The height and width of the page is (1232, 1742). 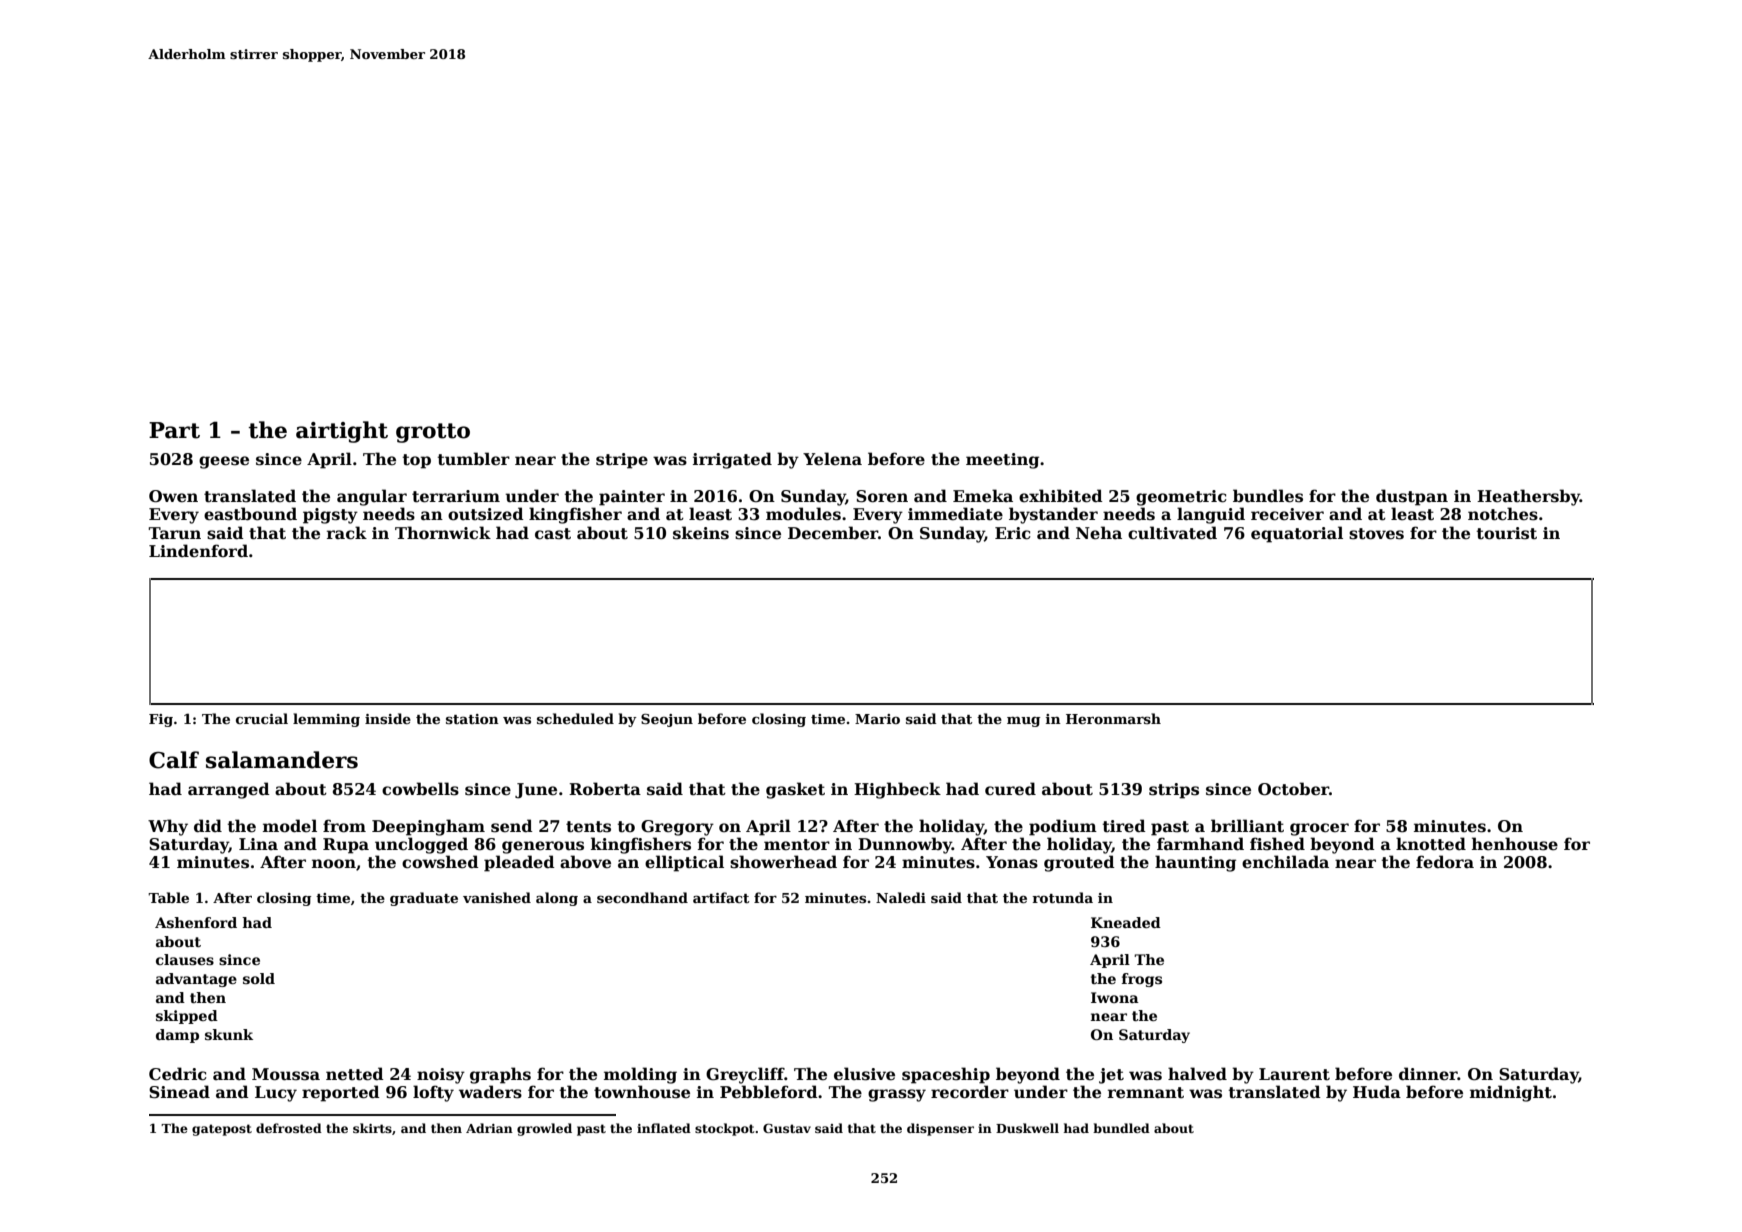 What do you see at coordinates (1428, 1074) in the page?
I see `dinner` at bounding box center [1428, 1074].
